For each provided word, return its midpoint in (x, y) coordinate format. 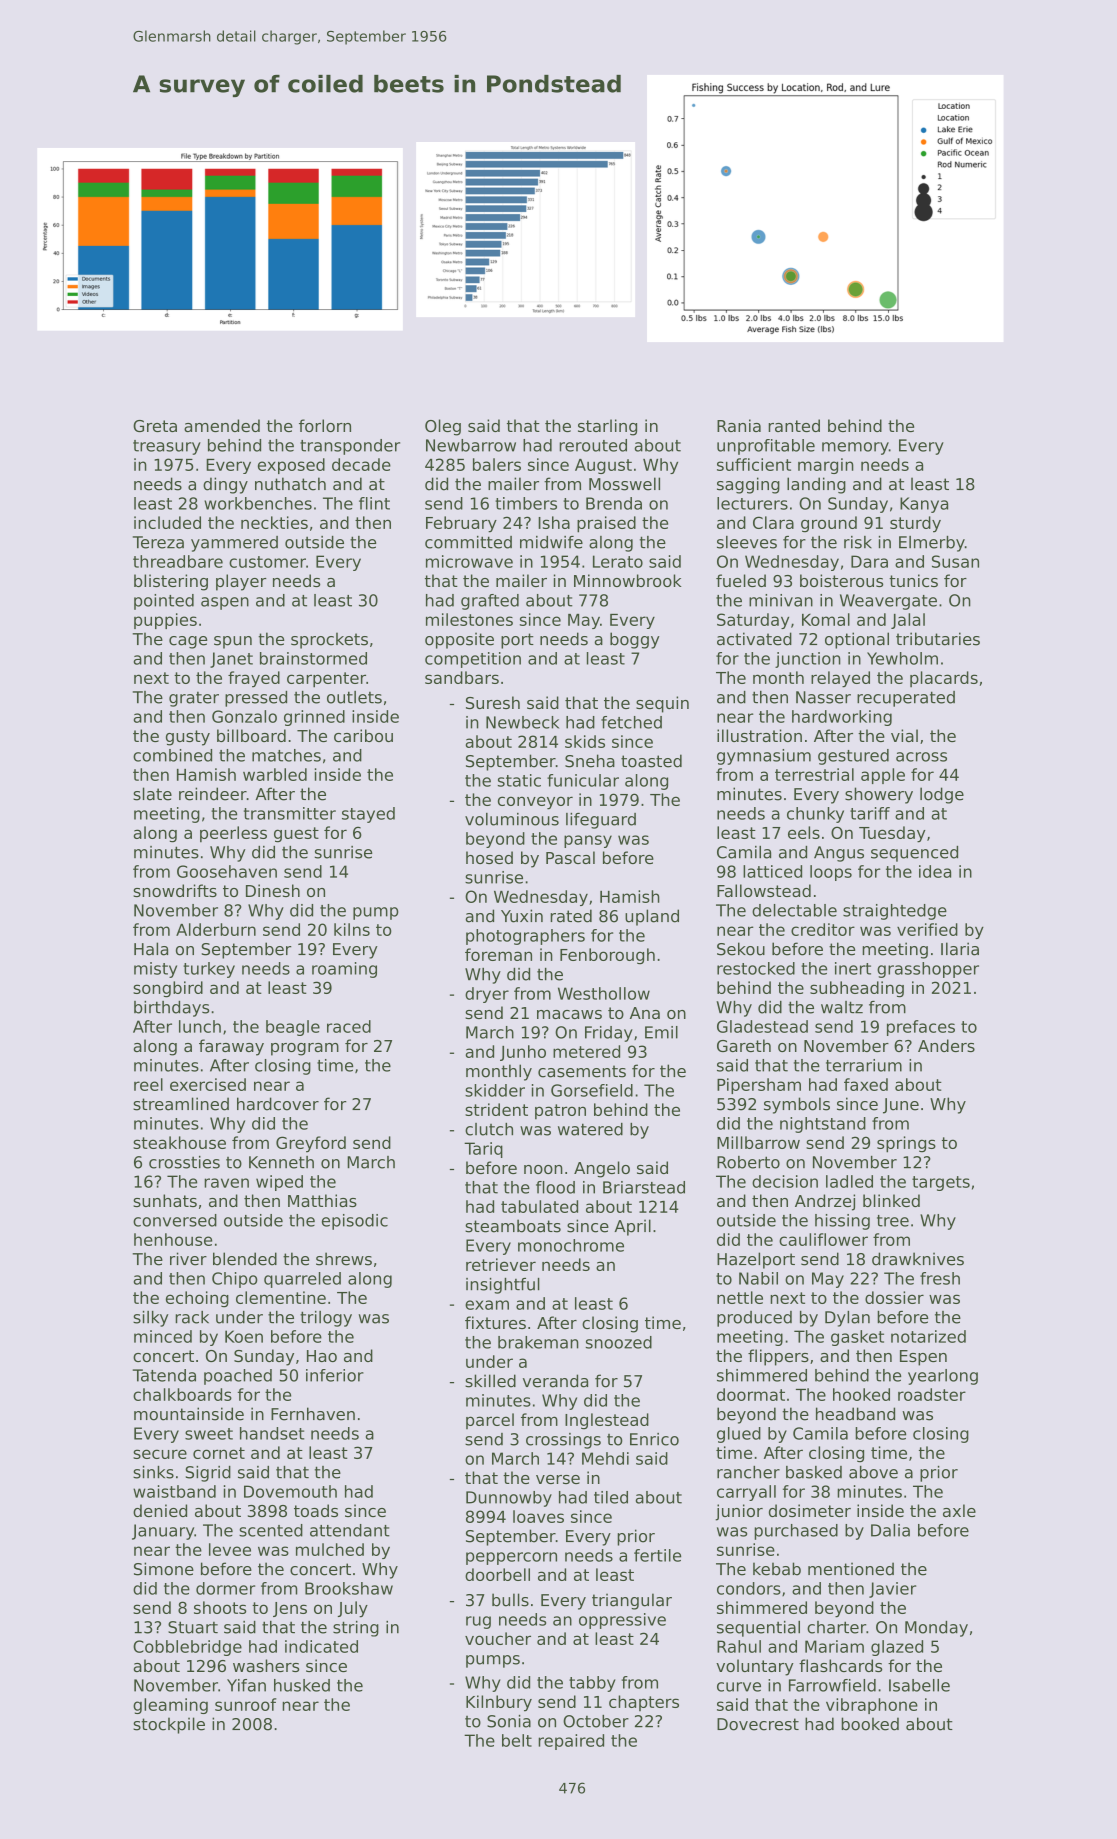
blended (245, 1259)
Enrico (654, 1439)
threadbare (178, 561)
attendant (350, 1530)
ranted (794, 425)
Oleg (443, 427)
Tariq (483, 1150)
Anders (946, 1045)
